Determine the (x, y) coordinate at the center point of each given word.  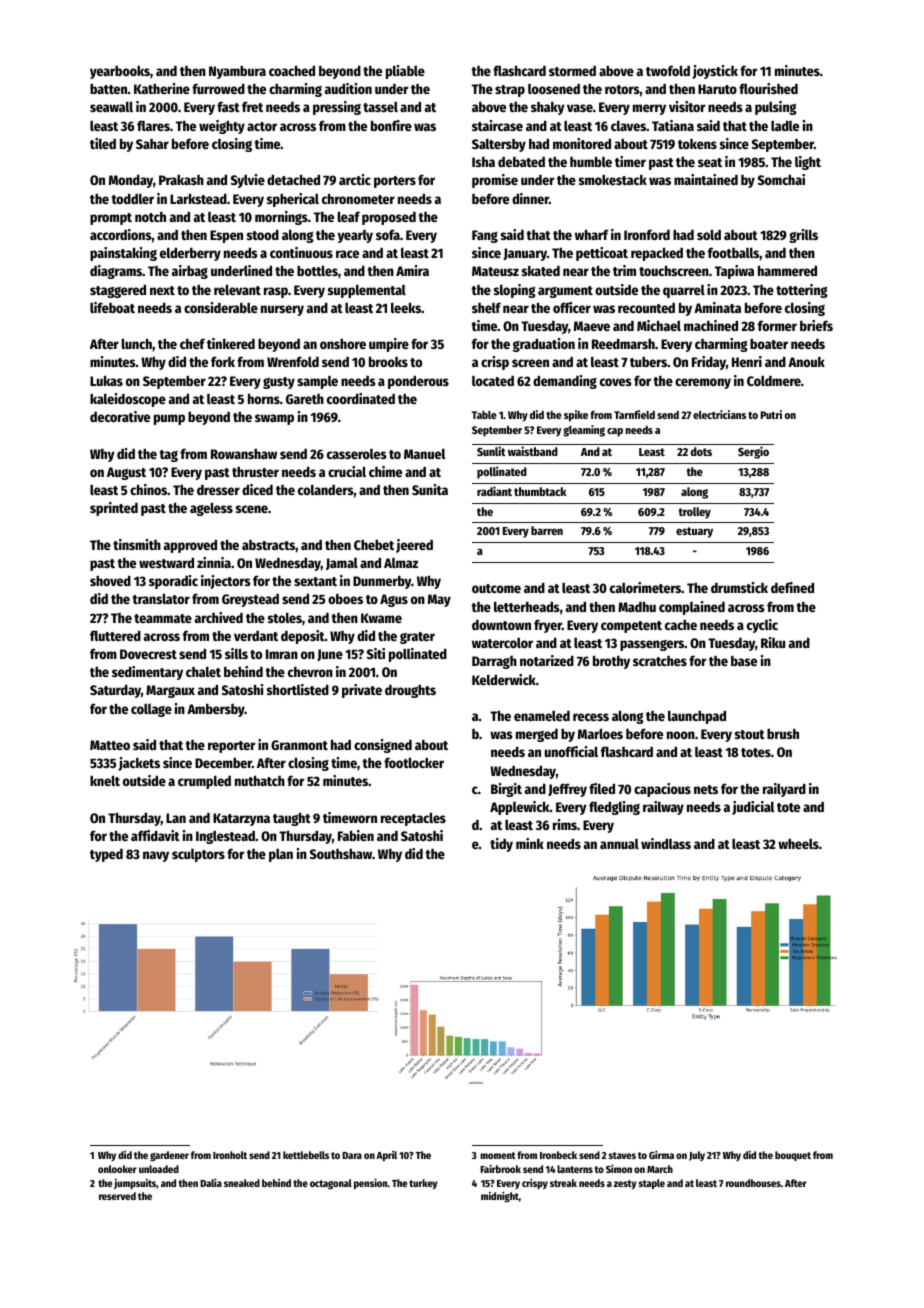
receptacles (413, 819)
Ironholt (230, 1155)
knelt (105, 780)
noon (681, 735)
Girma (661, 1154)
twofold (668, 70)
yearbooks (120, 72)
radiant (494, 491)
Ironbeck (558, 1155)
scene (252, 509)
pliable (405, 72)
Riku (773, 642)
